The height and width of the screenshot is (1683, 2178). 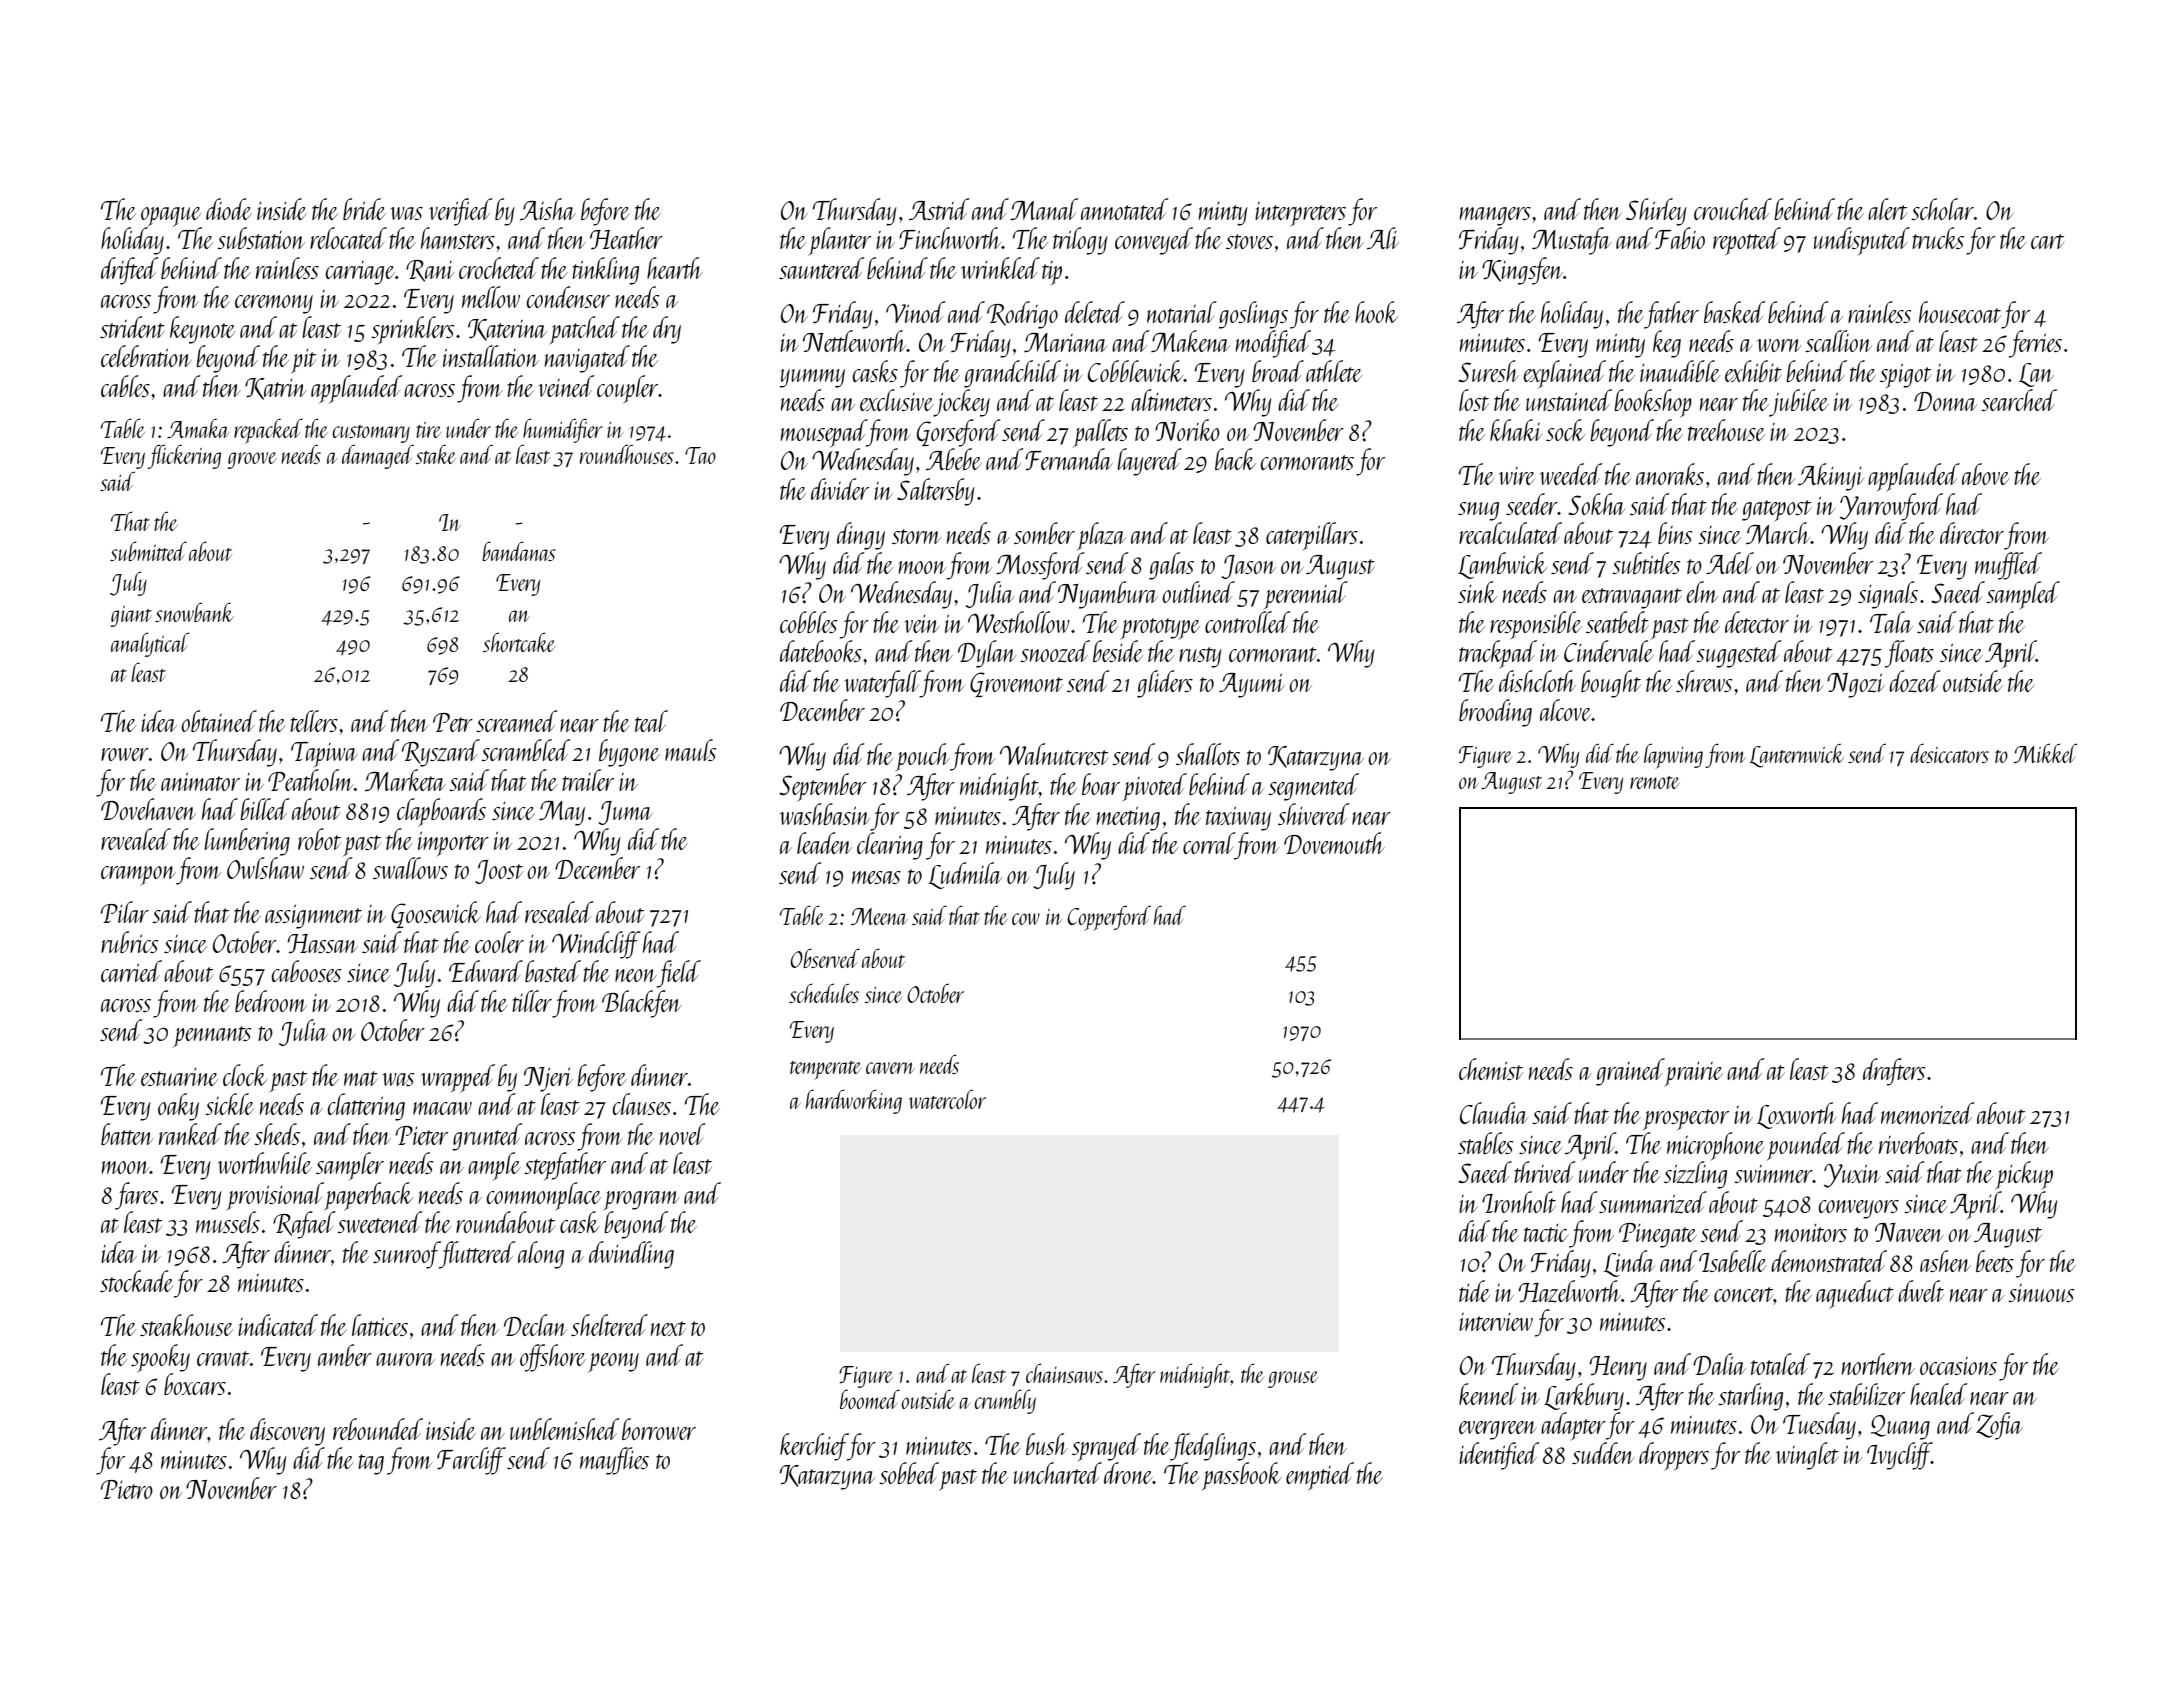 I want to click on Shirley, so click(x=1656, y=212).
